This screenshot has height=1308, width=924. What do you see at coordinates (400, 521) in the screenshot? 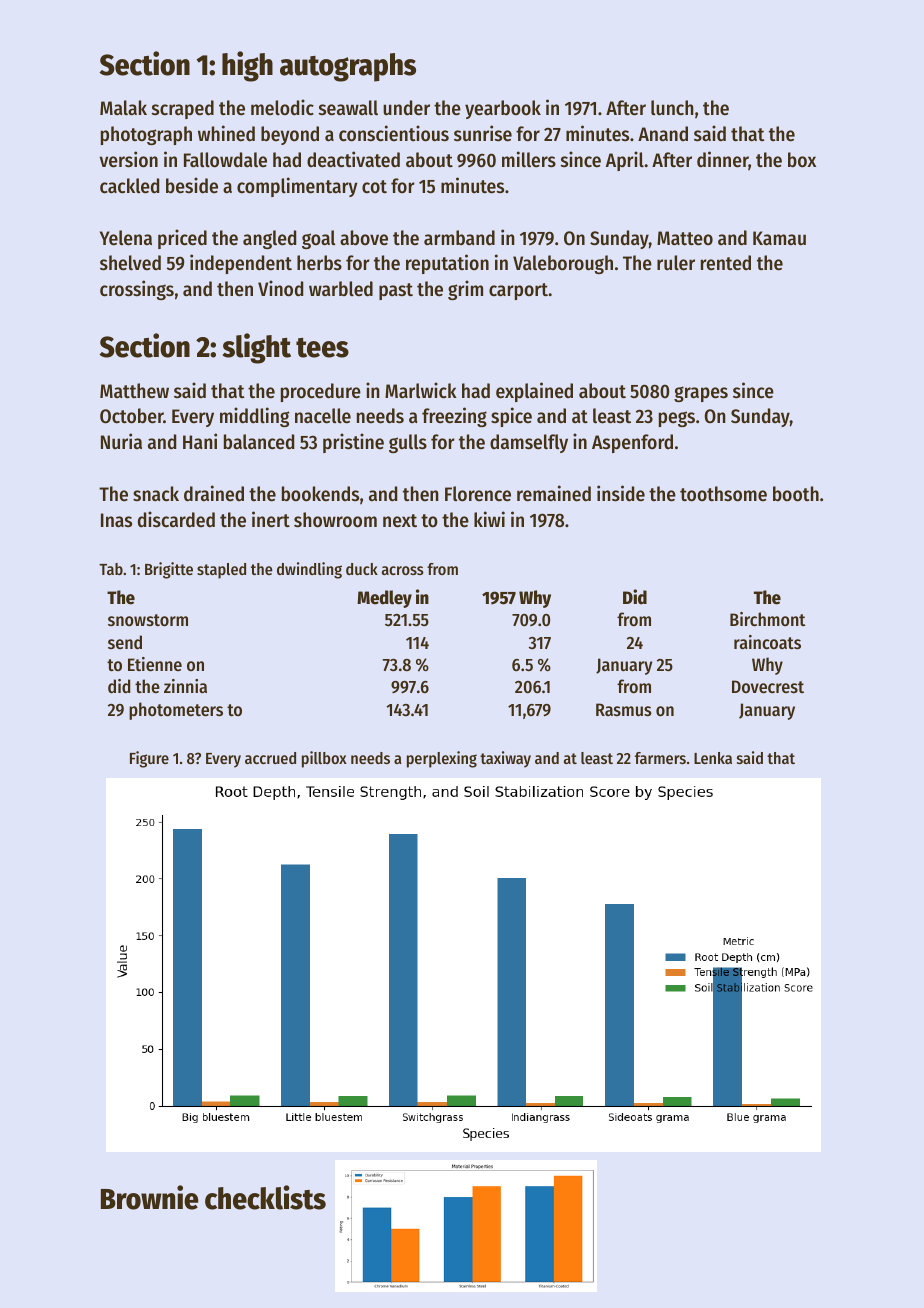
I see `next` at bounding box center [400, 521].
